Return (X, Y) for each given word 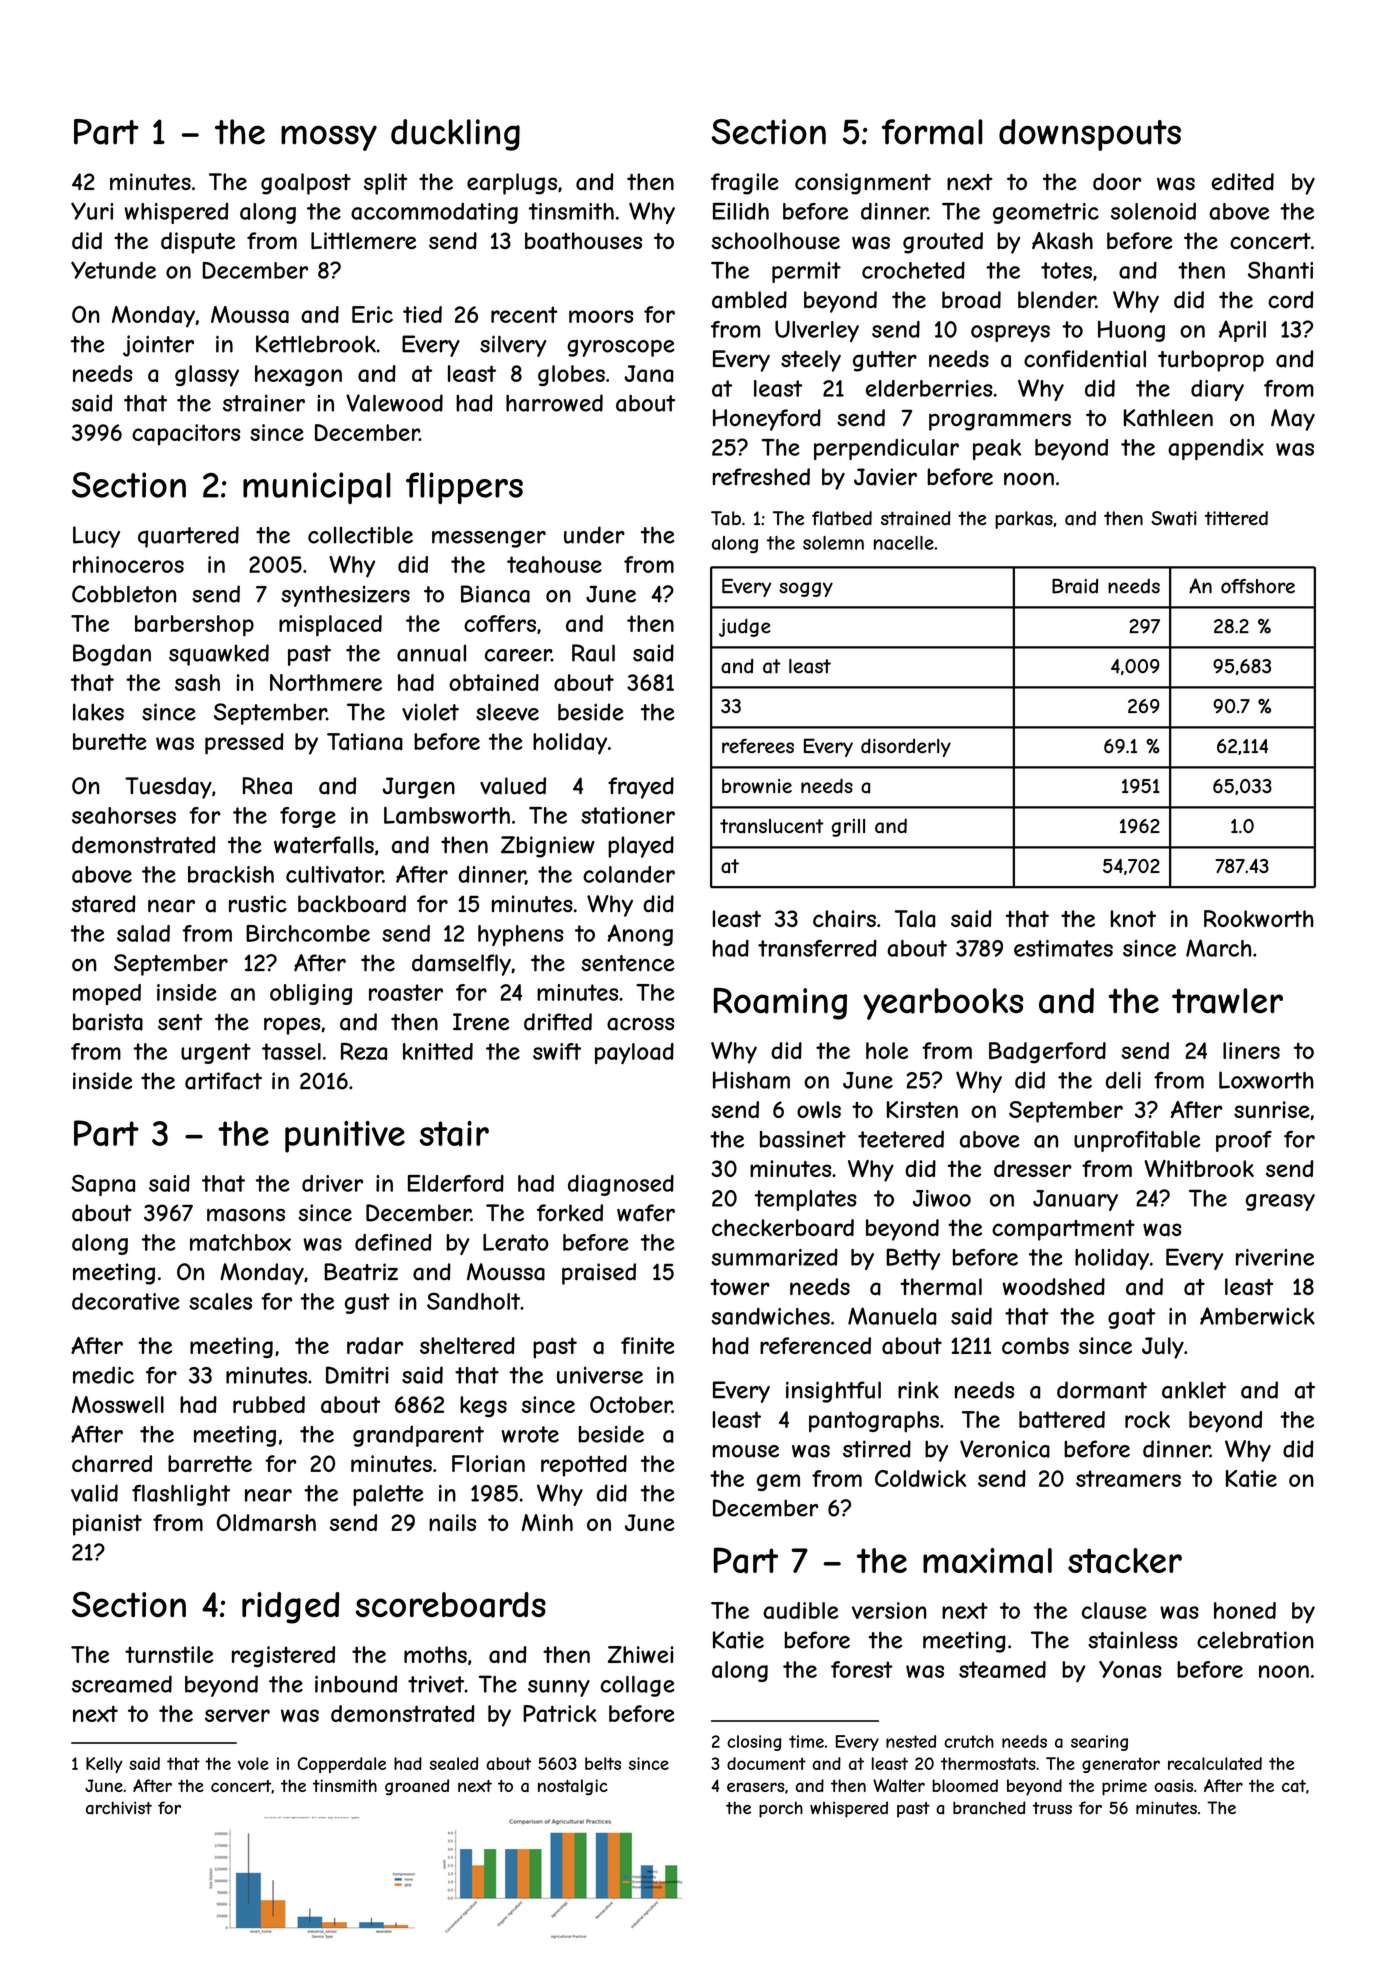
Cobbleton (124, 594)
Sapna (103, 1185)
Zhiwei (640, 1654)
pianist (107, 1525)
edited (1242, 181)
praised (599, 1274)
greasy (1280, 1202)
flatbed (842, 518)
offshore (1258, 586)
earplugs (512, 184)
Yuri (92, 211)
